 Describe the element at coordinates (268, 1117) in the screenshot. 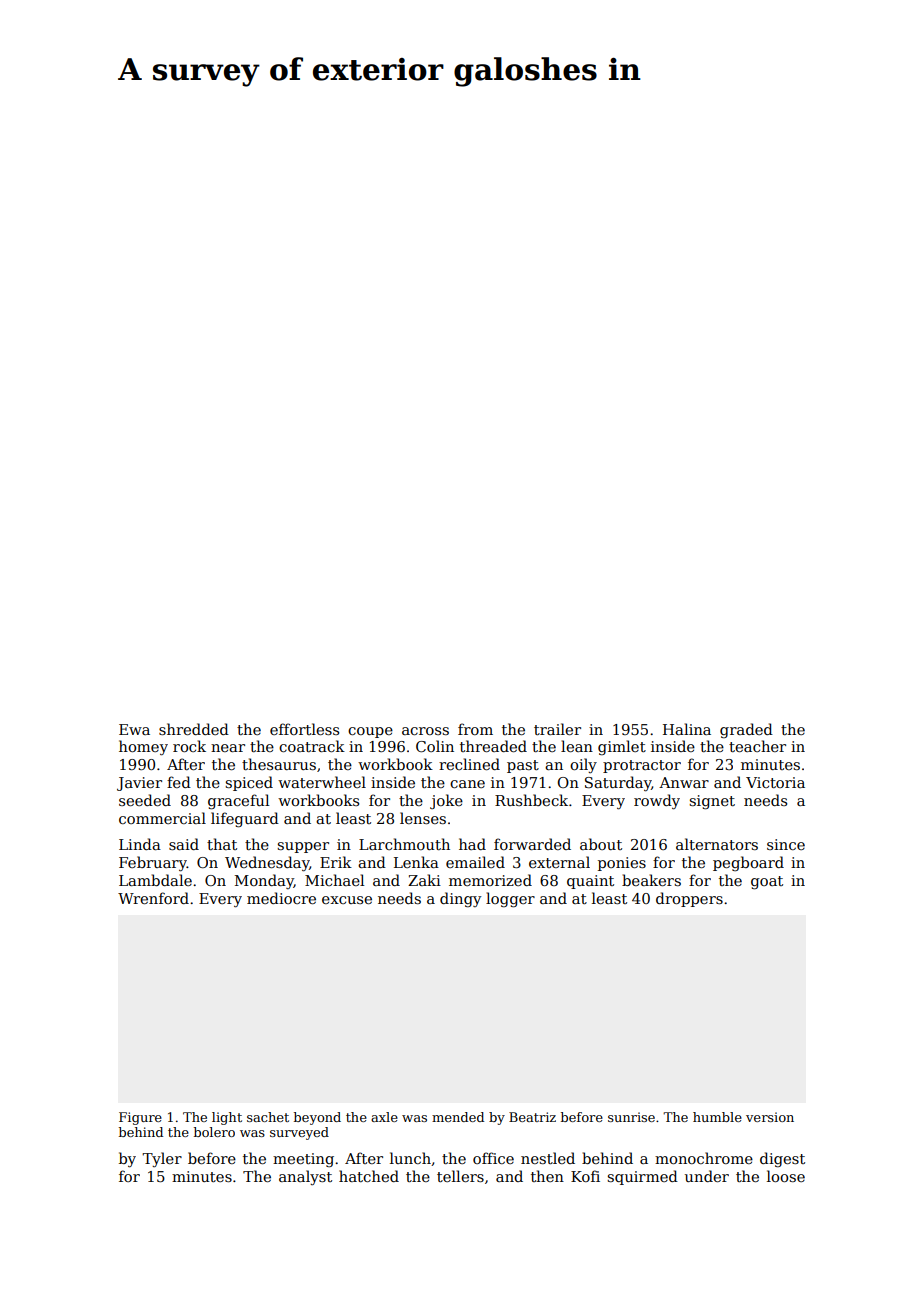

I see `sachet` at that location.
